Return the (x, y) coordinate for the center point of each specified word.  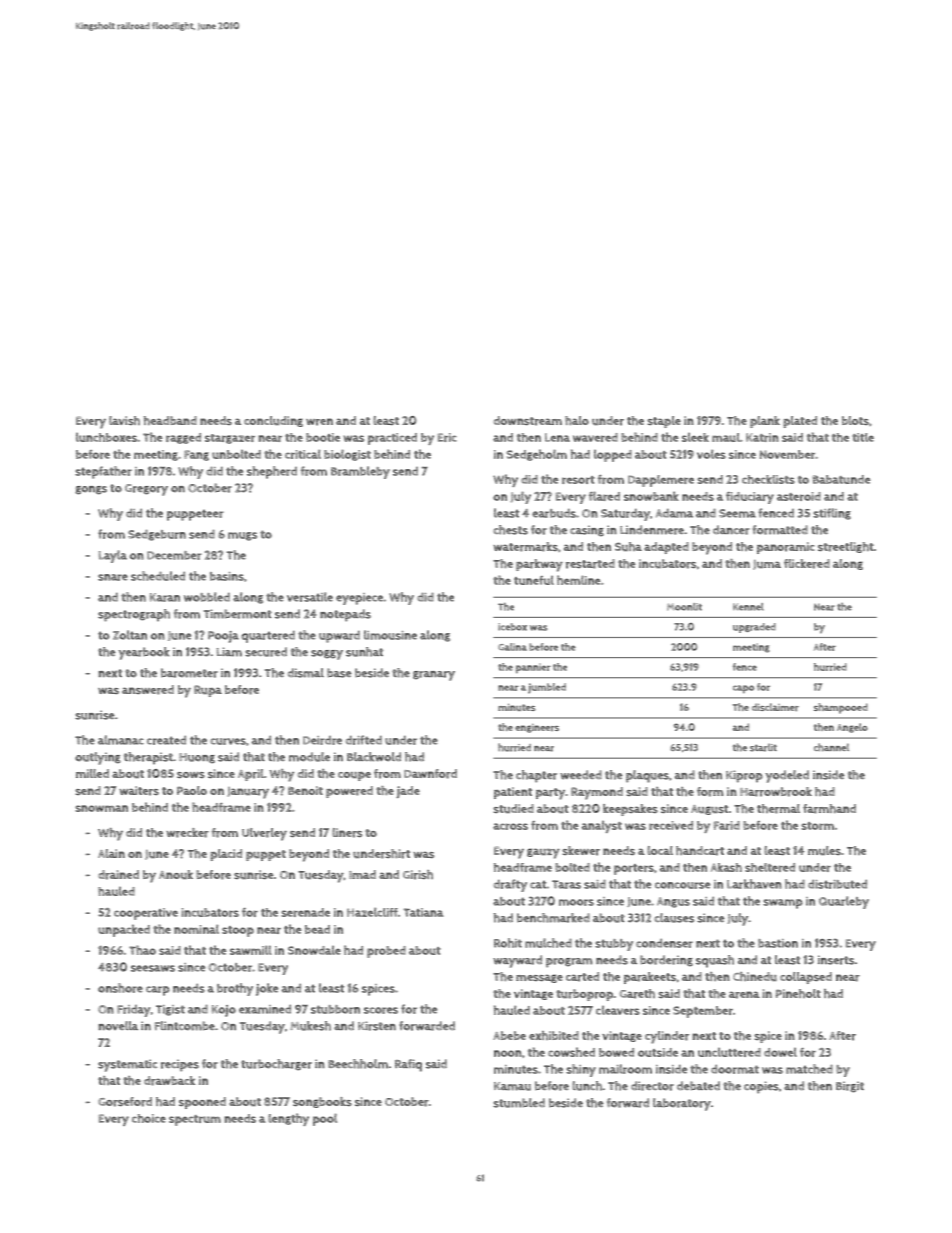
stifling (832, 514)
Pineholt (798, 993)
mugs (242, 536)
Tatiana (423, 912)
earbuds (554, 513)
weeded (581, 775)
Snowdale (314, 950)
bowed (616, 1052)
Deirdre (322, 740)
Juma (767, 565)
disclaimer (775, 707)
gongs (91, 490)
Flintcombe (185, 1026)
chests (510, 530)
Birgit (850, 1086)
